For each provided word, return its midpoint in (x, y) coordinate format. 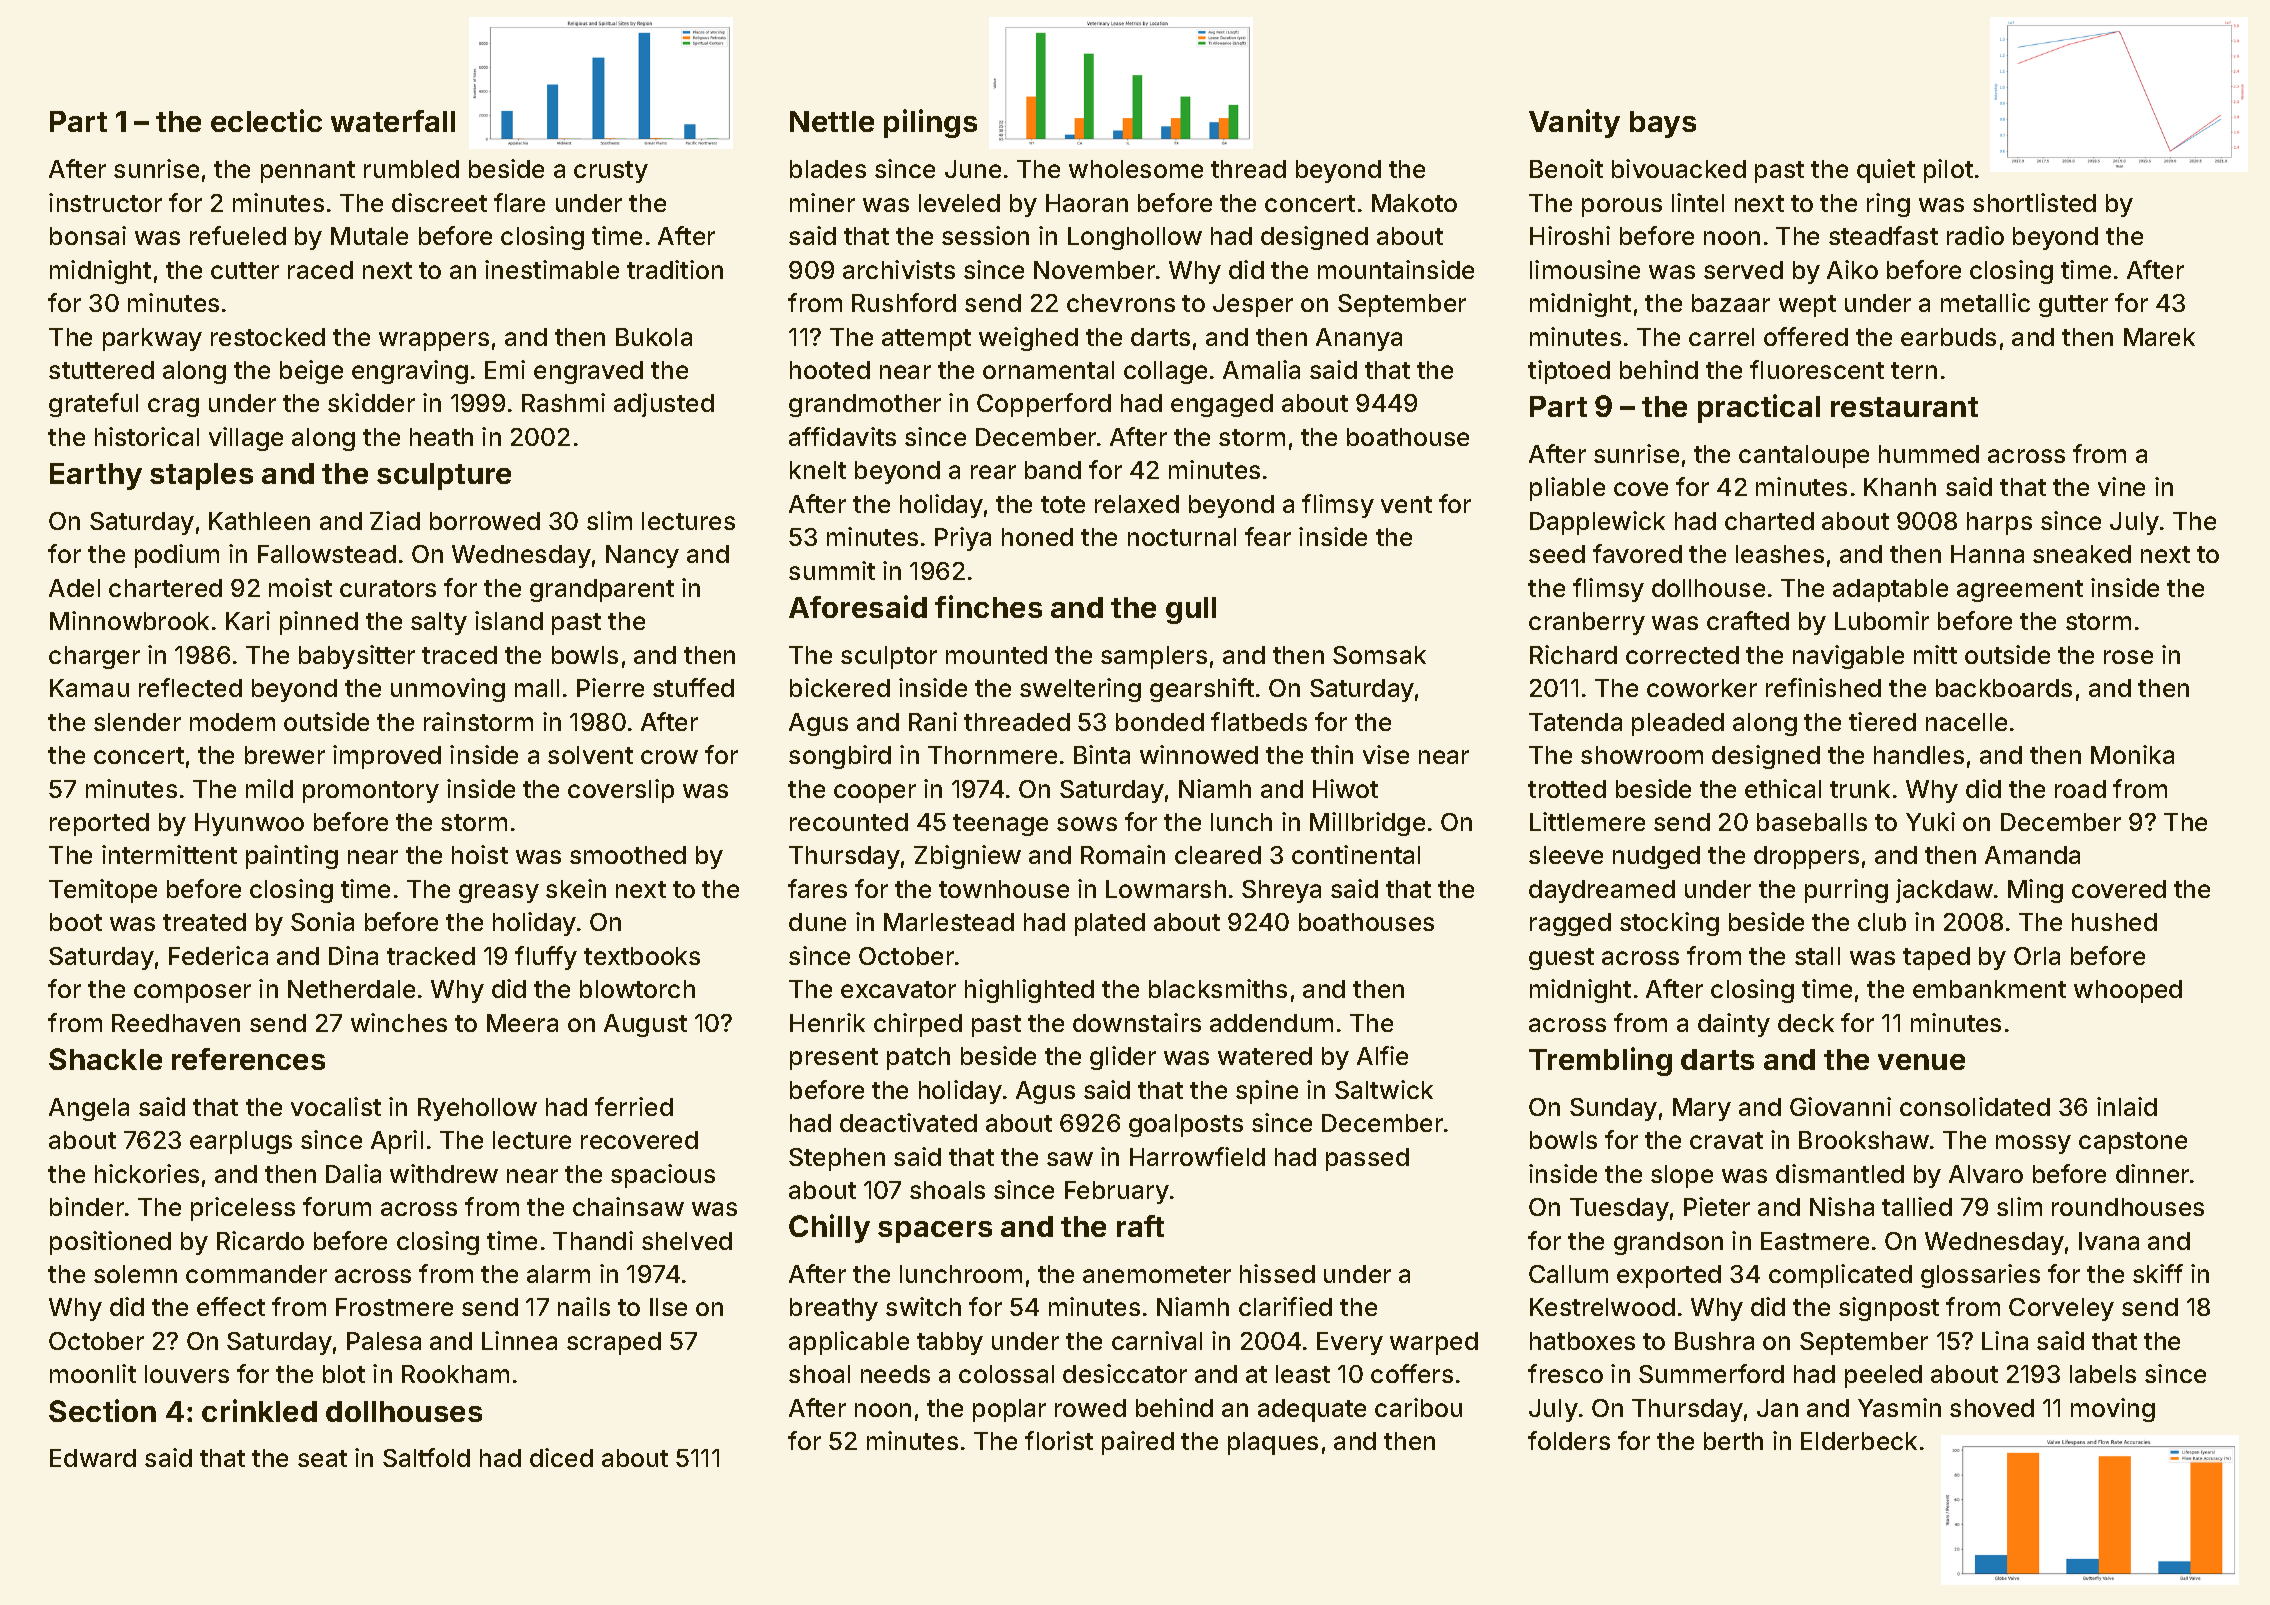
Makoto (1414, 203)
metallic (1985, 302)
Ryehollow (477, 1109)
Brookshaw (1864, 1140)
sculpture (444, 476)
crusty (611, 172)
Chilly (829, 1228)
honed (1037, 537)
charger (94, 657)
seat (322, 1458)
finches (988, 606)
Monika (2132, 754)
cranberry (1587, 623)
